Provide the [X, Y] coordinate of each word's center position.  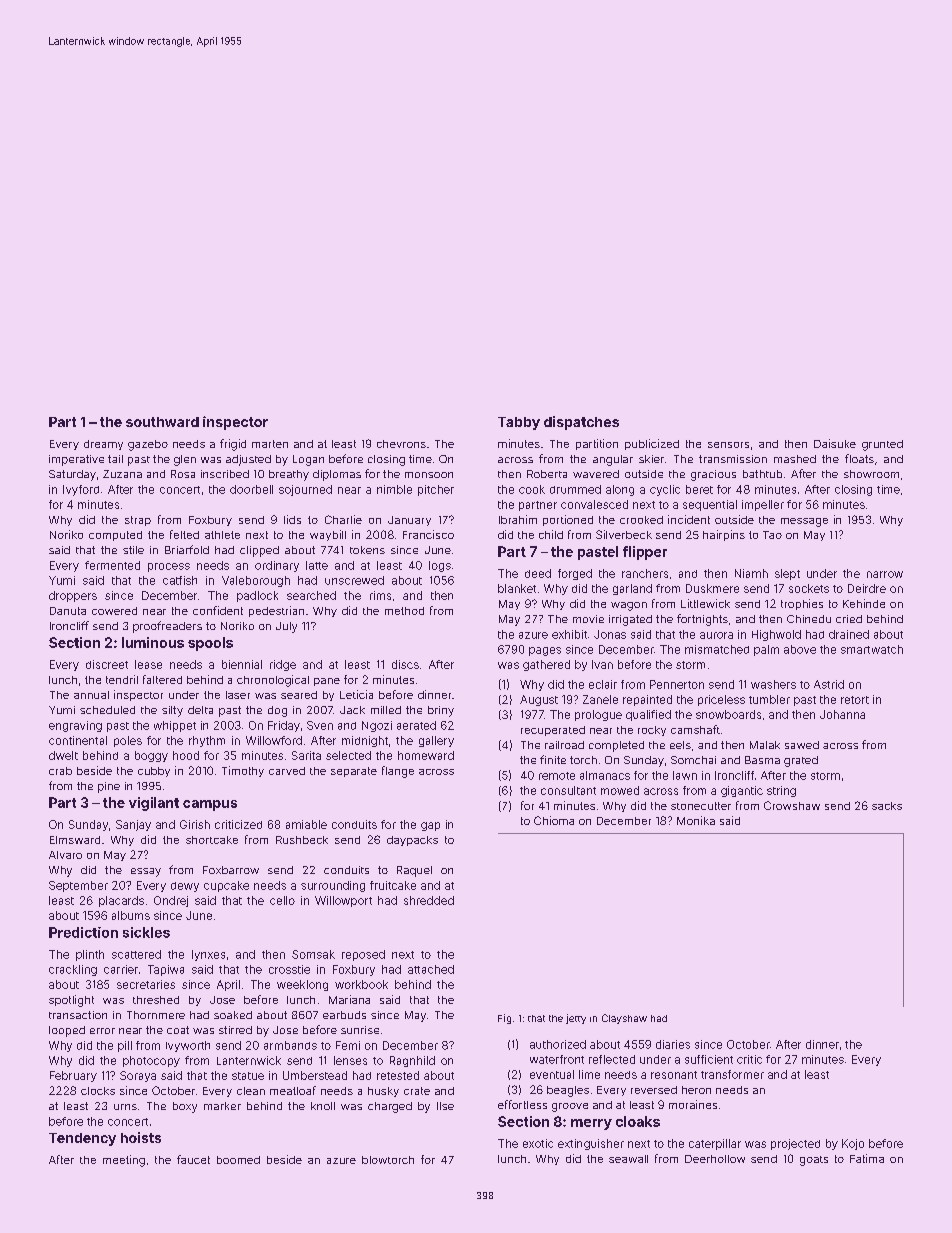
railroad [564, 745]
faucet [193, 1159]
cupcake [226, 886]
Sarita [306, 755]
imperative [76, 460]
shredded [429, 900]
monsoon [429, 475]
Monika [696, 820]
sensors [728, 445]
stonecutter [701, 806]
